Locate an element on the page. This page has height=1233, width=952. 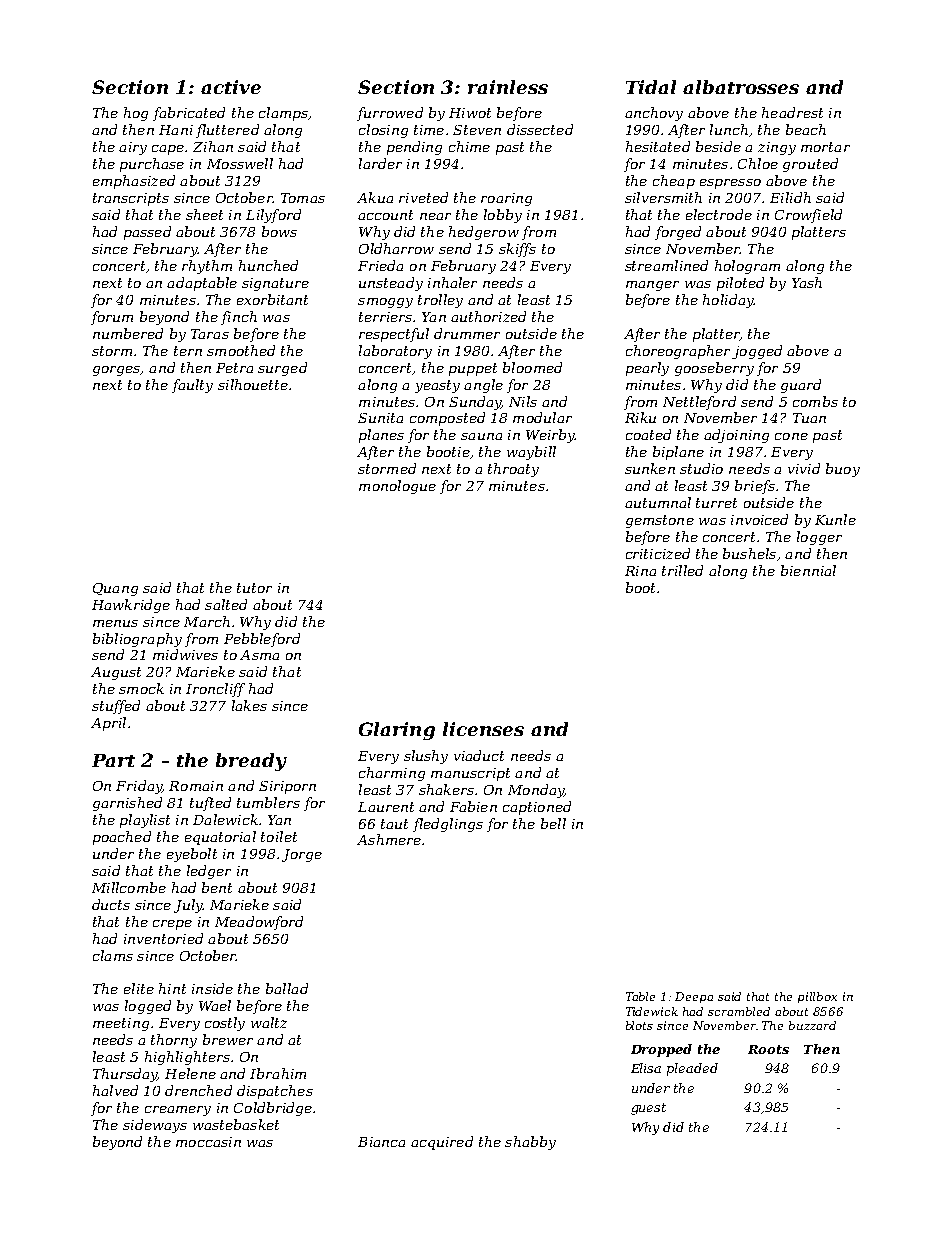
Pebbleford is located at coordinates (262, 640).
